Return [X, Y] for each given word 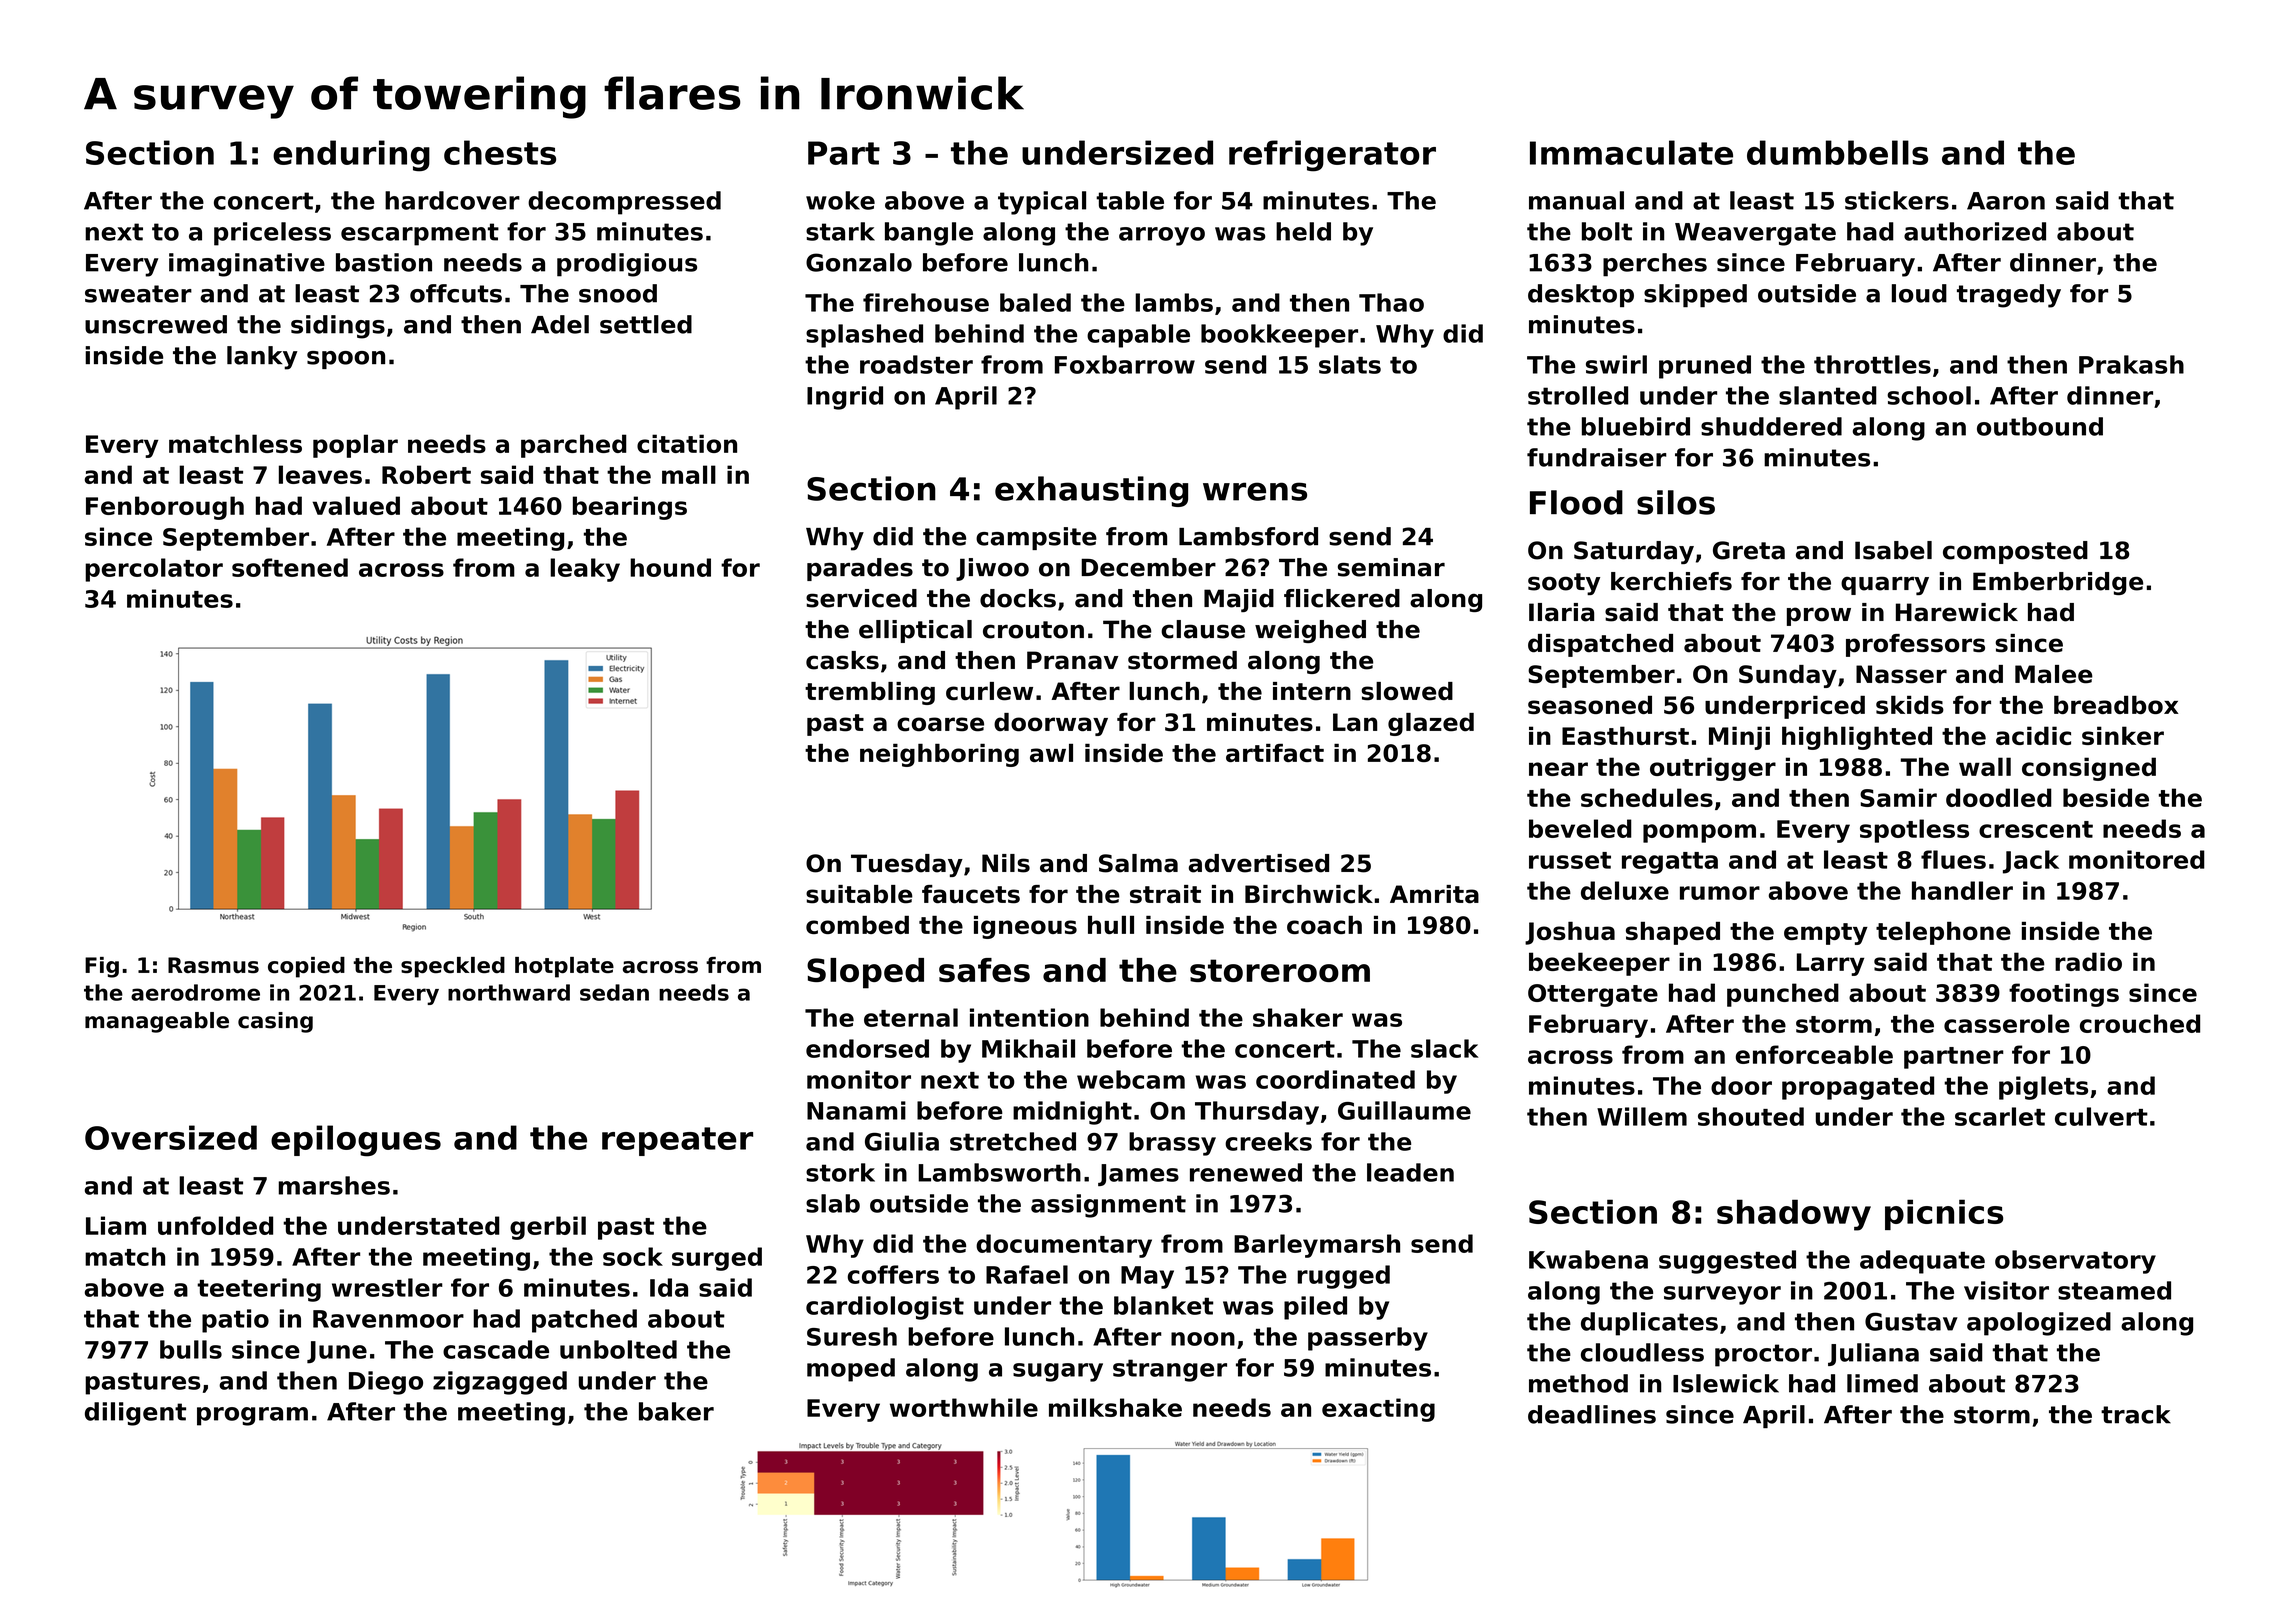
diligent [135, 1414]
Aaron [2006, 201]
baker [676, 1411]
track [2136, 1414]
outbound [2040, 426]
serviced [861, 598]
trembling [870, 693]
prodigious [627, 265]
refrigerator [1332, 156]
